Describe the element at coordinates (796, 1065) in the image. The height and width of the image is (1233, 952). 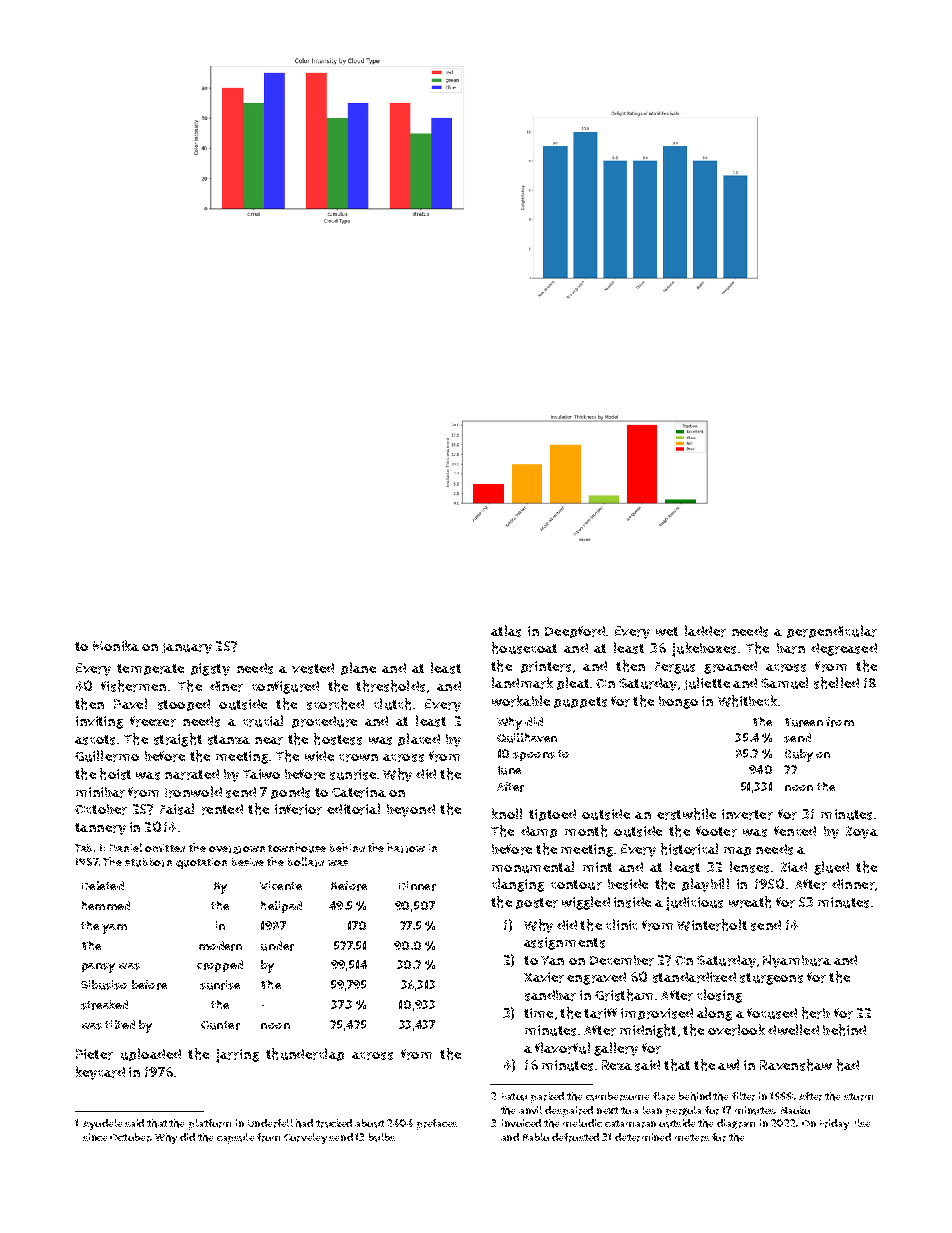
I see `Ravenshaw` at that location.
